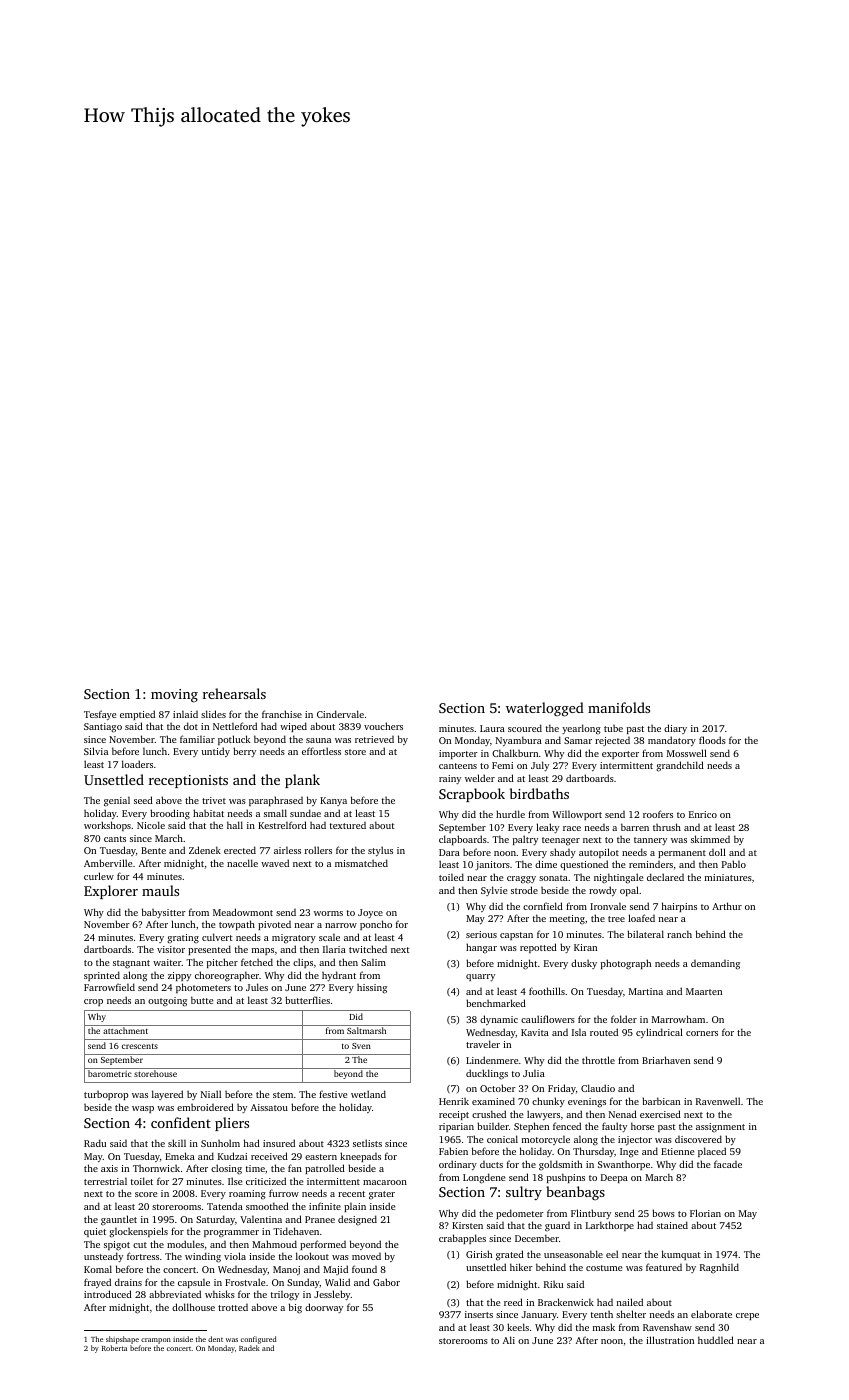 The height and width of the screenshot is (1400, 849). Describe the element at coordinates (480, 977) in the screenshot. I see `quarry` at that location.
